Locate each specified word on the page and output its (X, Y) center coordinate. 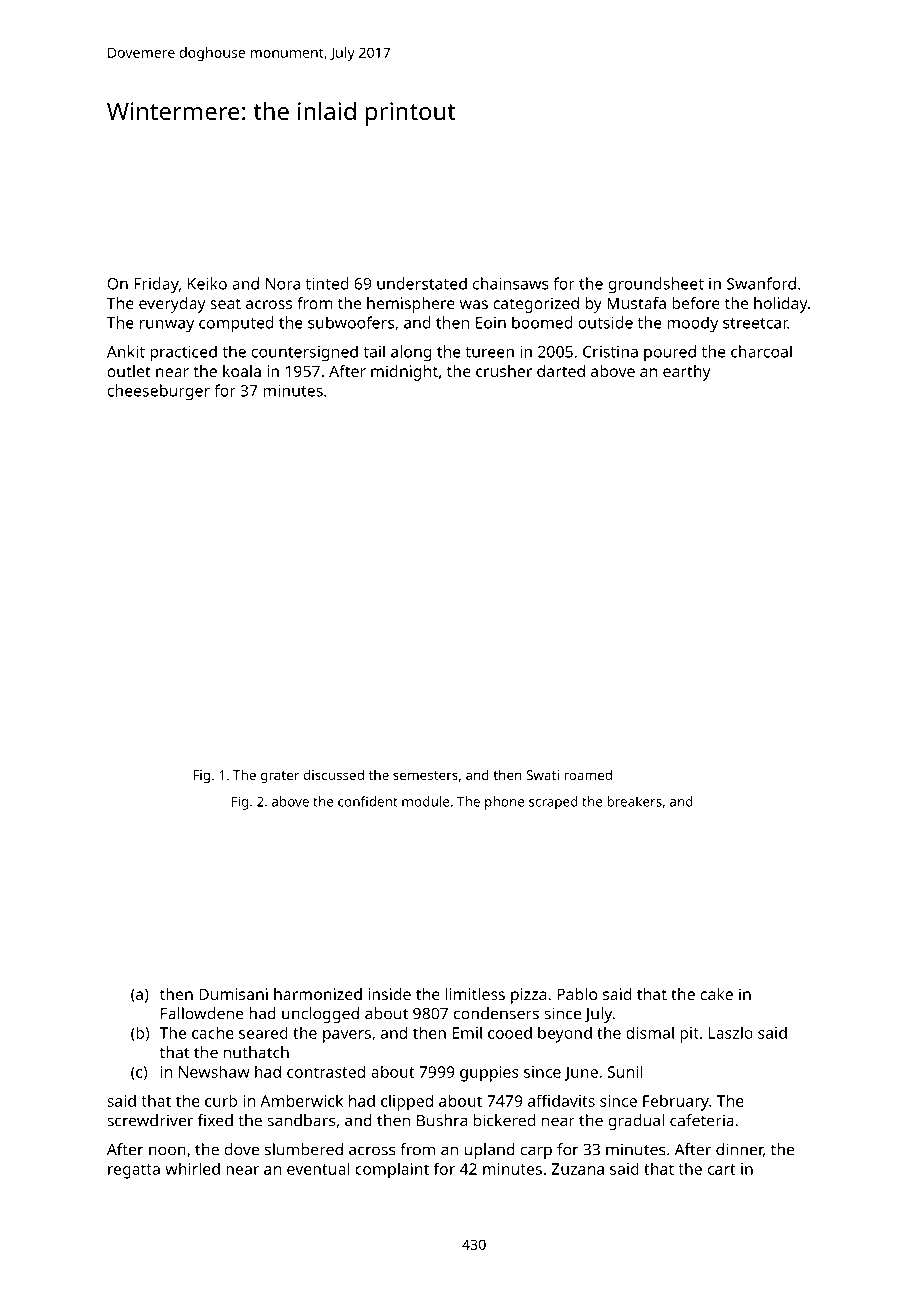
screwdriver (150, 1120)
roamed (588, 774)
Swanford (761, 283)
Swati (543, 775)
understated (422, 283)
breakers (634, 801)
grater (280, 777)
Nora (283, 284)
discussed (334, 774)
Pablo (577, 994)
